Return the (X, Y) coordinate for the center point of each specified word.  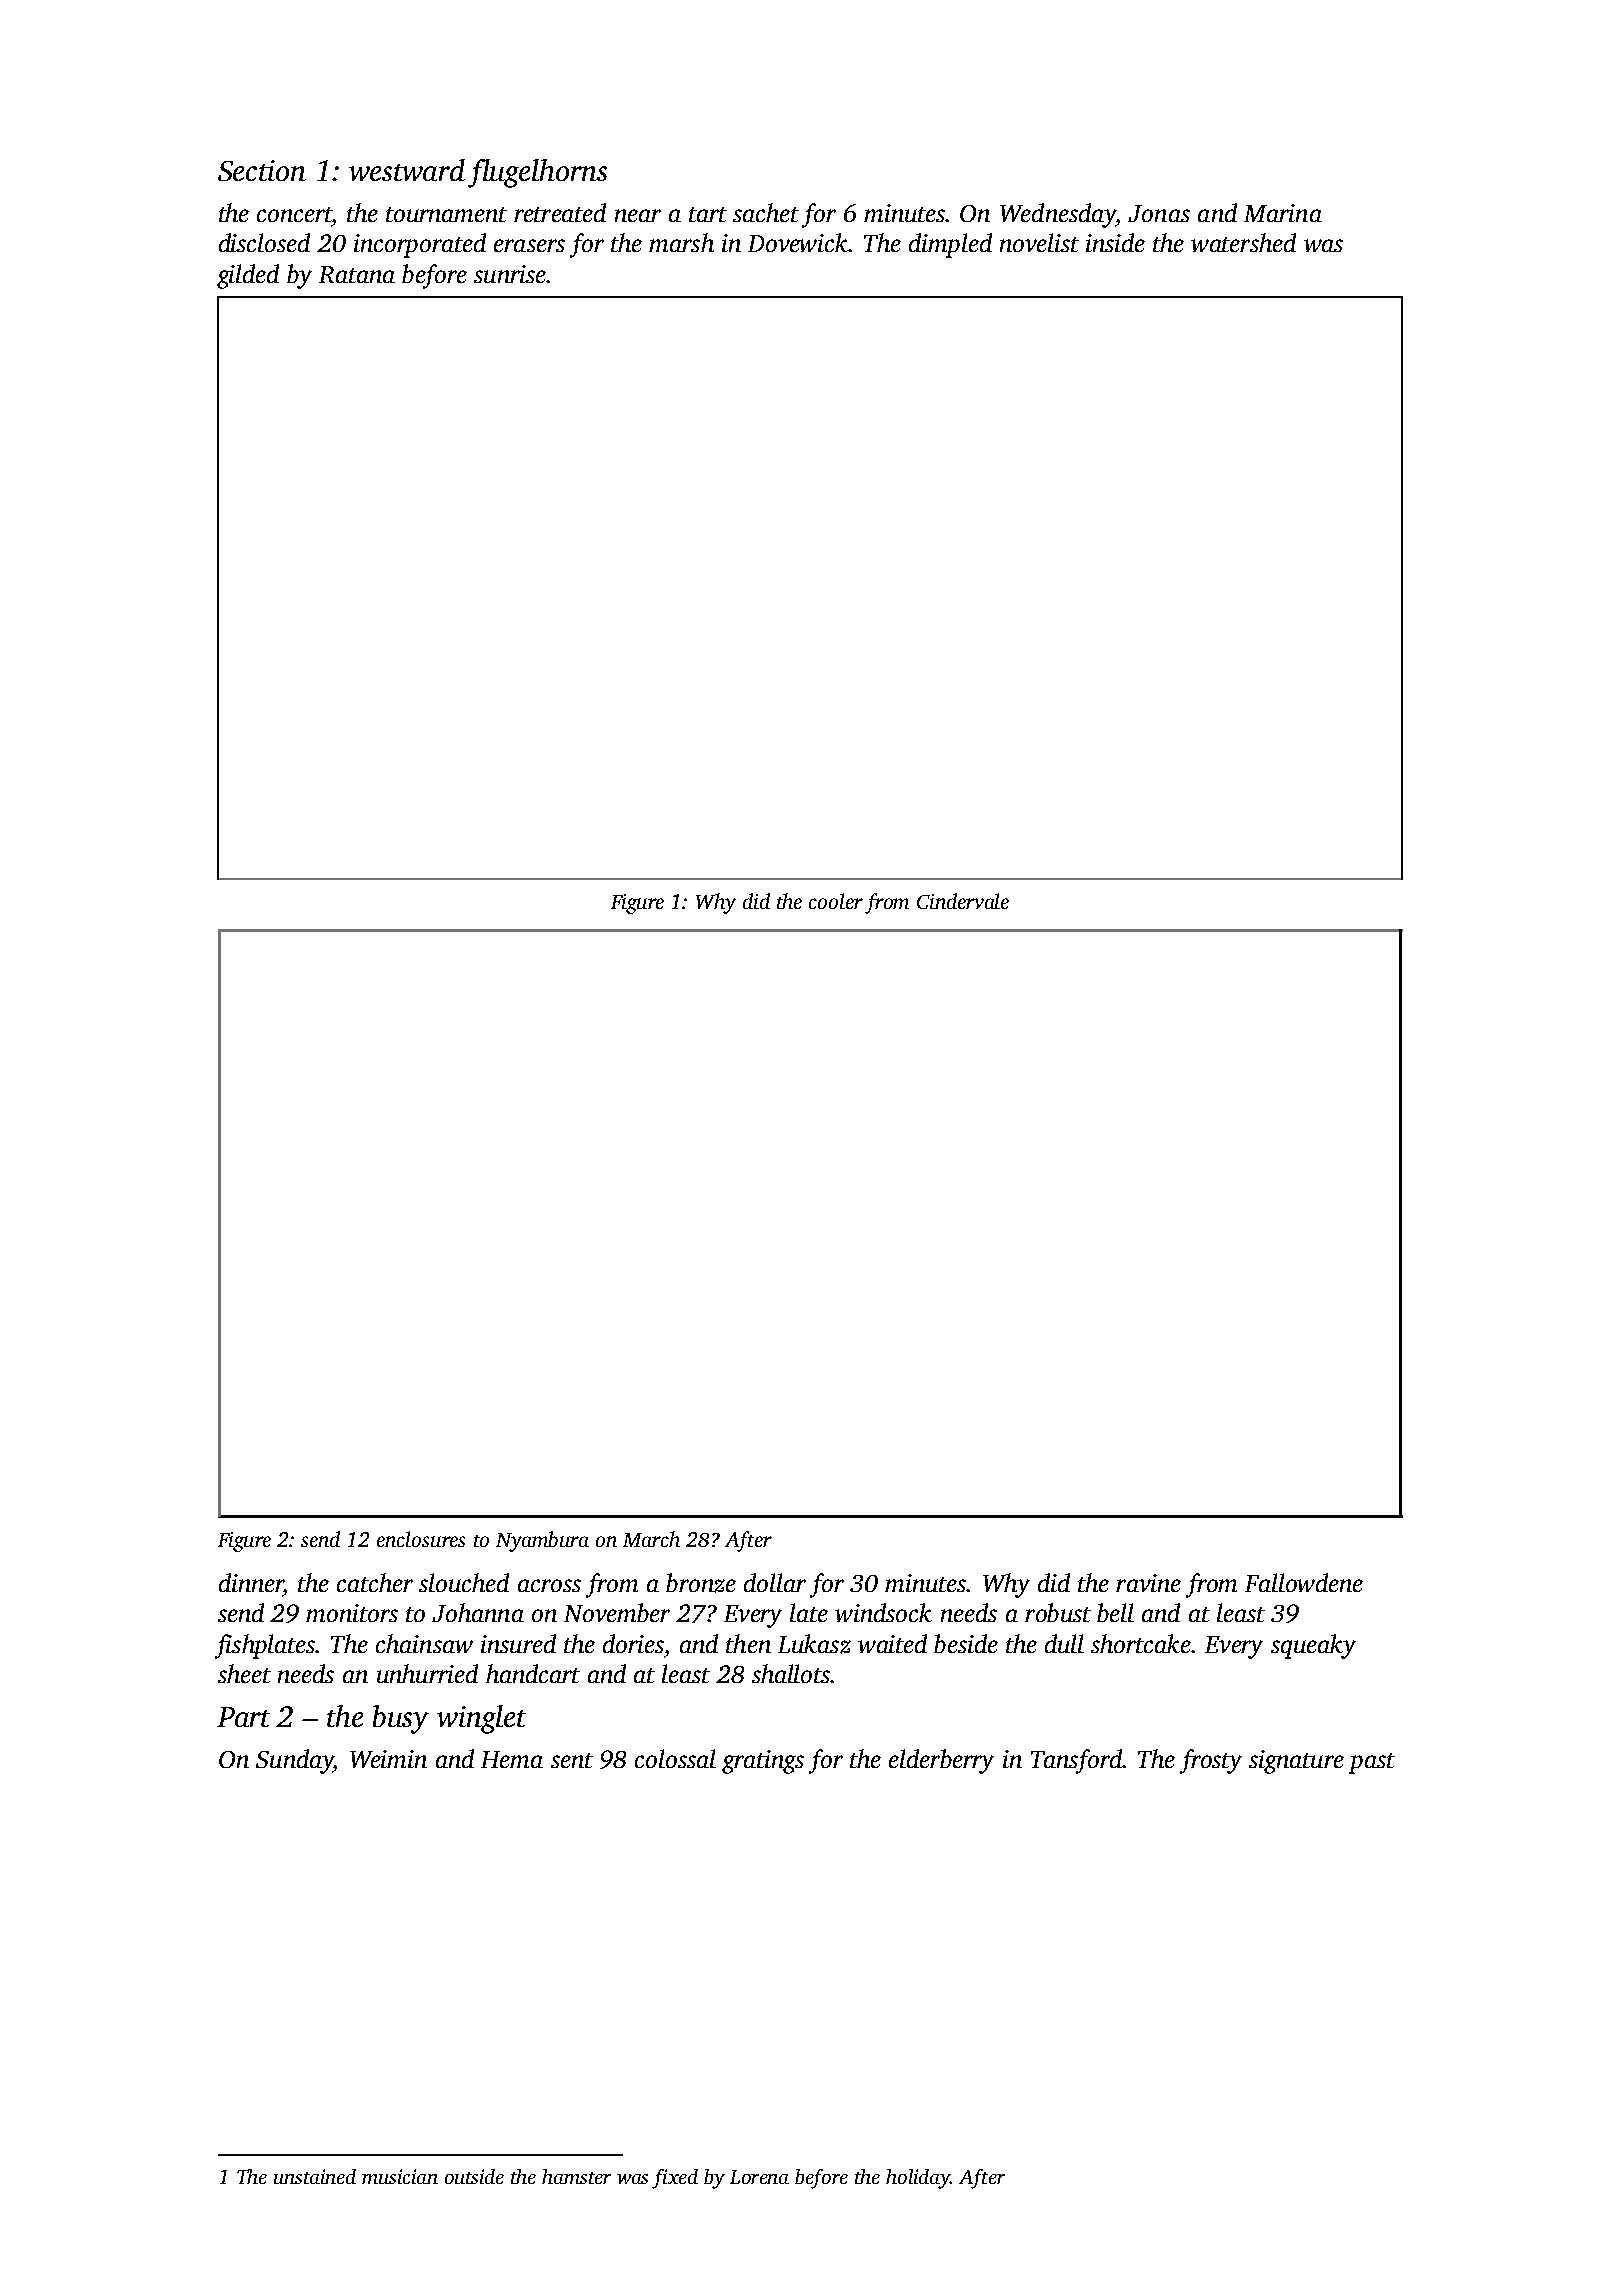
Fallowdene (1304, 1582)
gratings (763, 1762)
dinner (251, 1582)
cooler (836, 901)
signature (1296, 1762)
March (651, 1539)
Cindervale (963, 901)
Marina (1283, 213)
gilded (248, 276)
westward (407, 170)
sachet (766, 212)
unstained (315, 2176)
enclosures (421, 1539)
